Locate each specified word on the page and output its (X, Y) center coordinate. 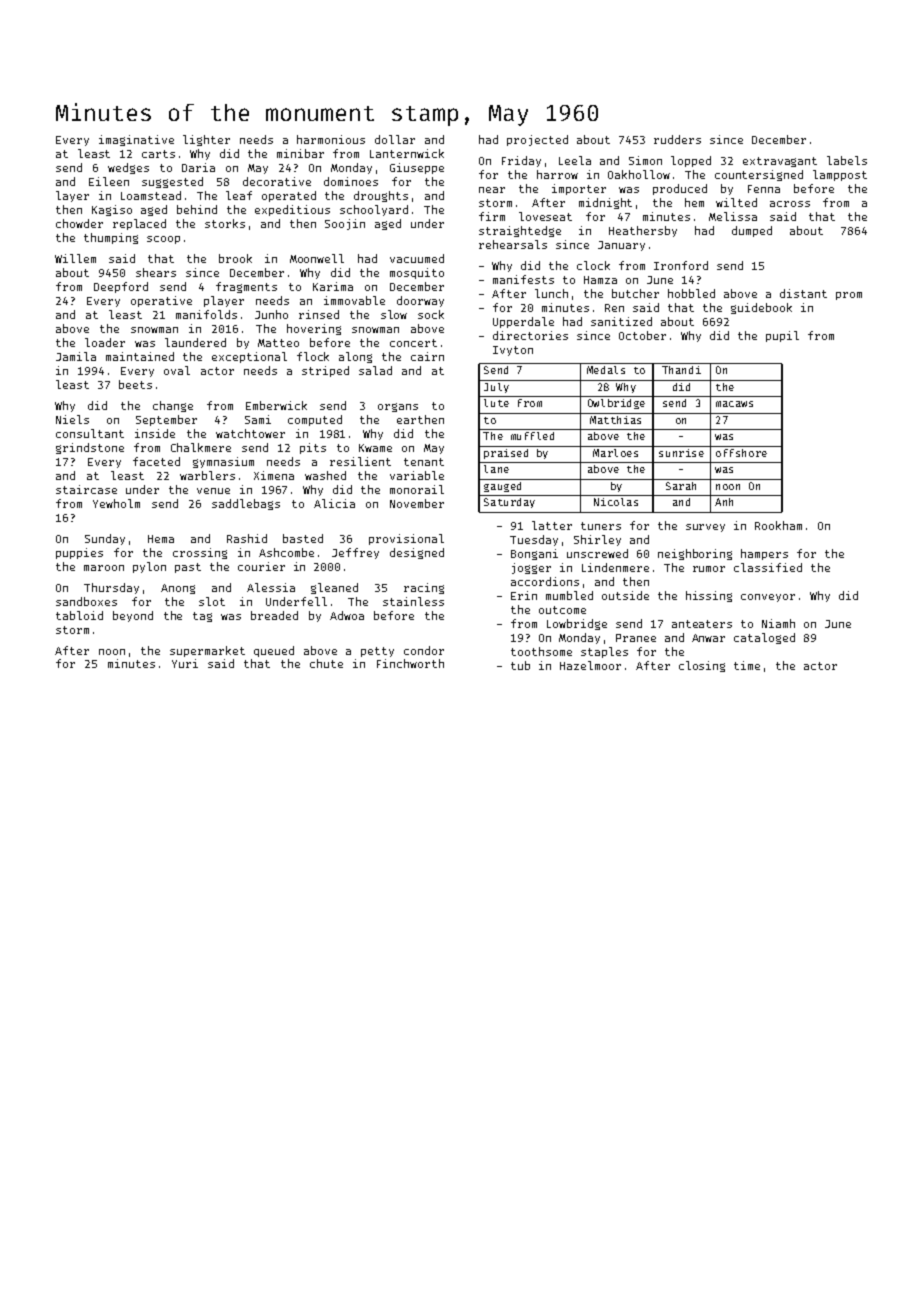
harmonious (331, 139)
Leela (575, 160)
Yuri (185, 663)
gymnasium (223, 462)
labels (847, 160)
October (642, 335)
